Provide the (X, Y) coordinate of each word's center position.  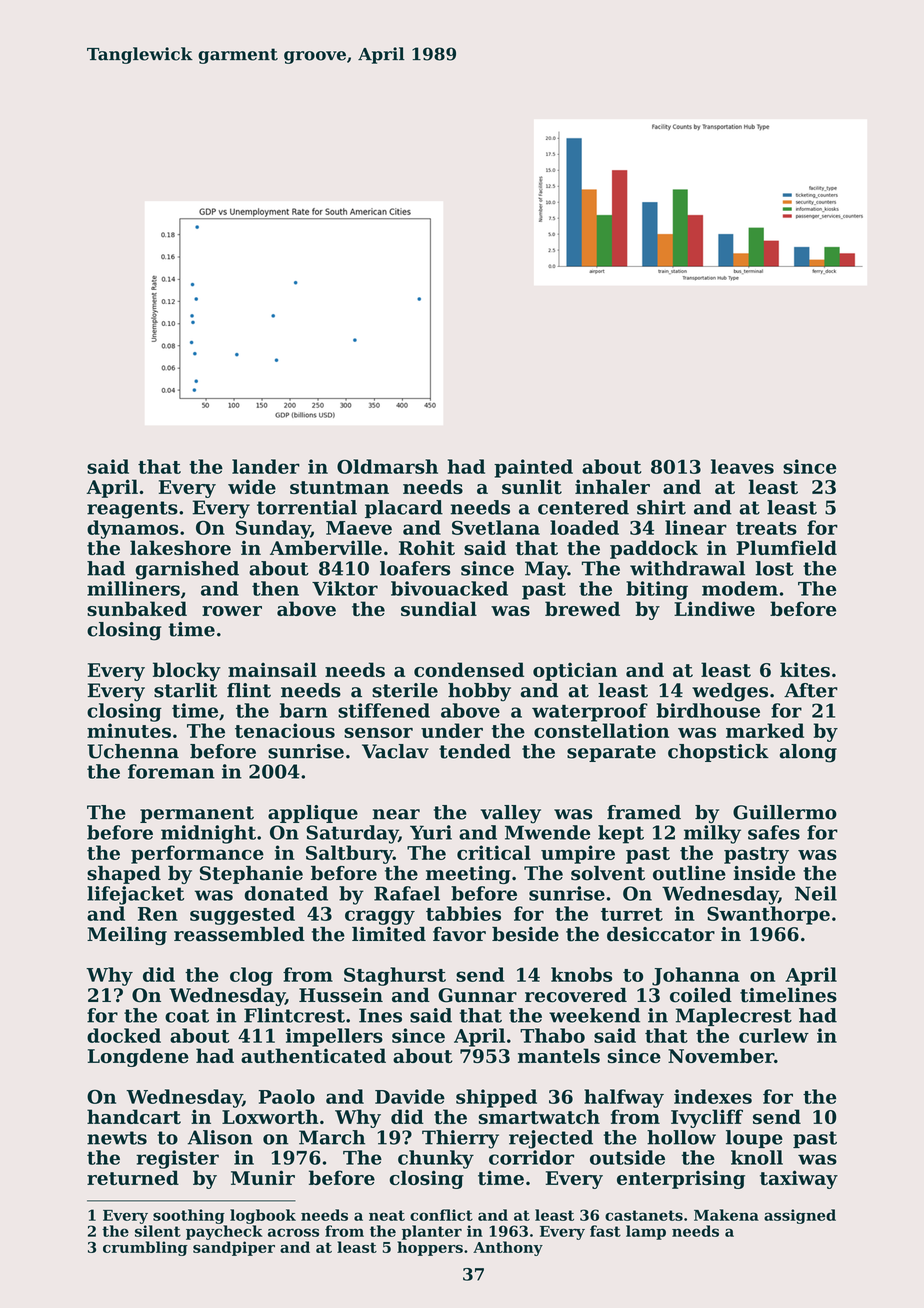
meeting (468, 875)
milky (712, 834)
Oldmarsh (387, 466)
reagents (132, 510)
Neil (816, 893)
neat (387, 1215)
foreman (171, 771)
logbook (263, 1216)
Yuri (431, 832)
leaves (742, 466)
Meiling (127, 936)
